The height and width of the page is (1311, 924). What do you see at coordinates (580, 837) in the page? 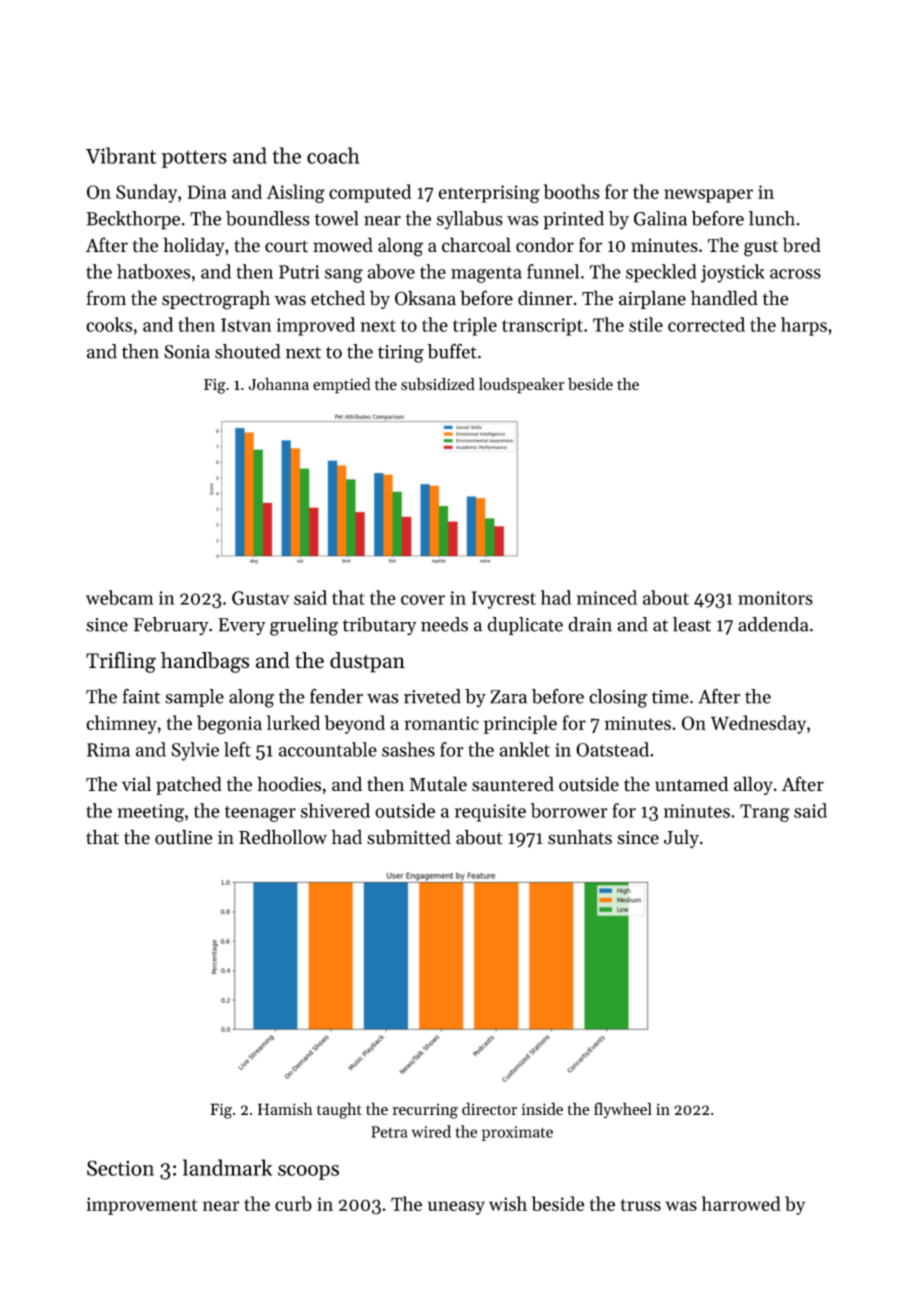
I see `sunhats` at bounding box center [580, 837].
